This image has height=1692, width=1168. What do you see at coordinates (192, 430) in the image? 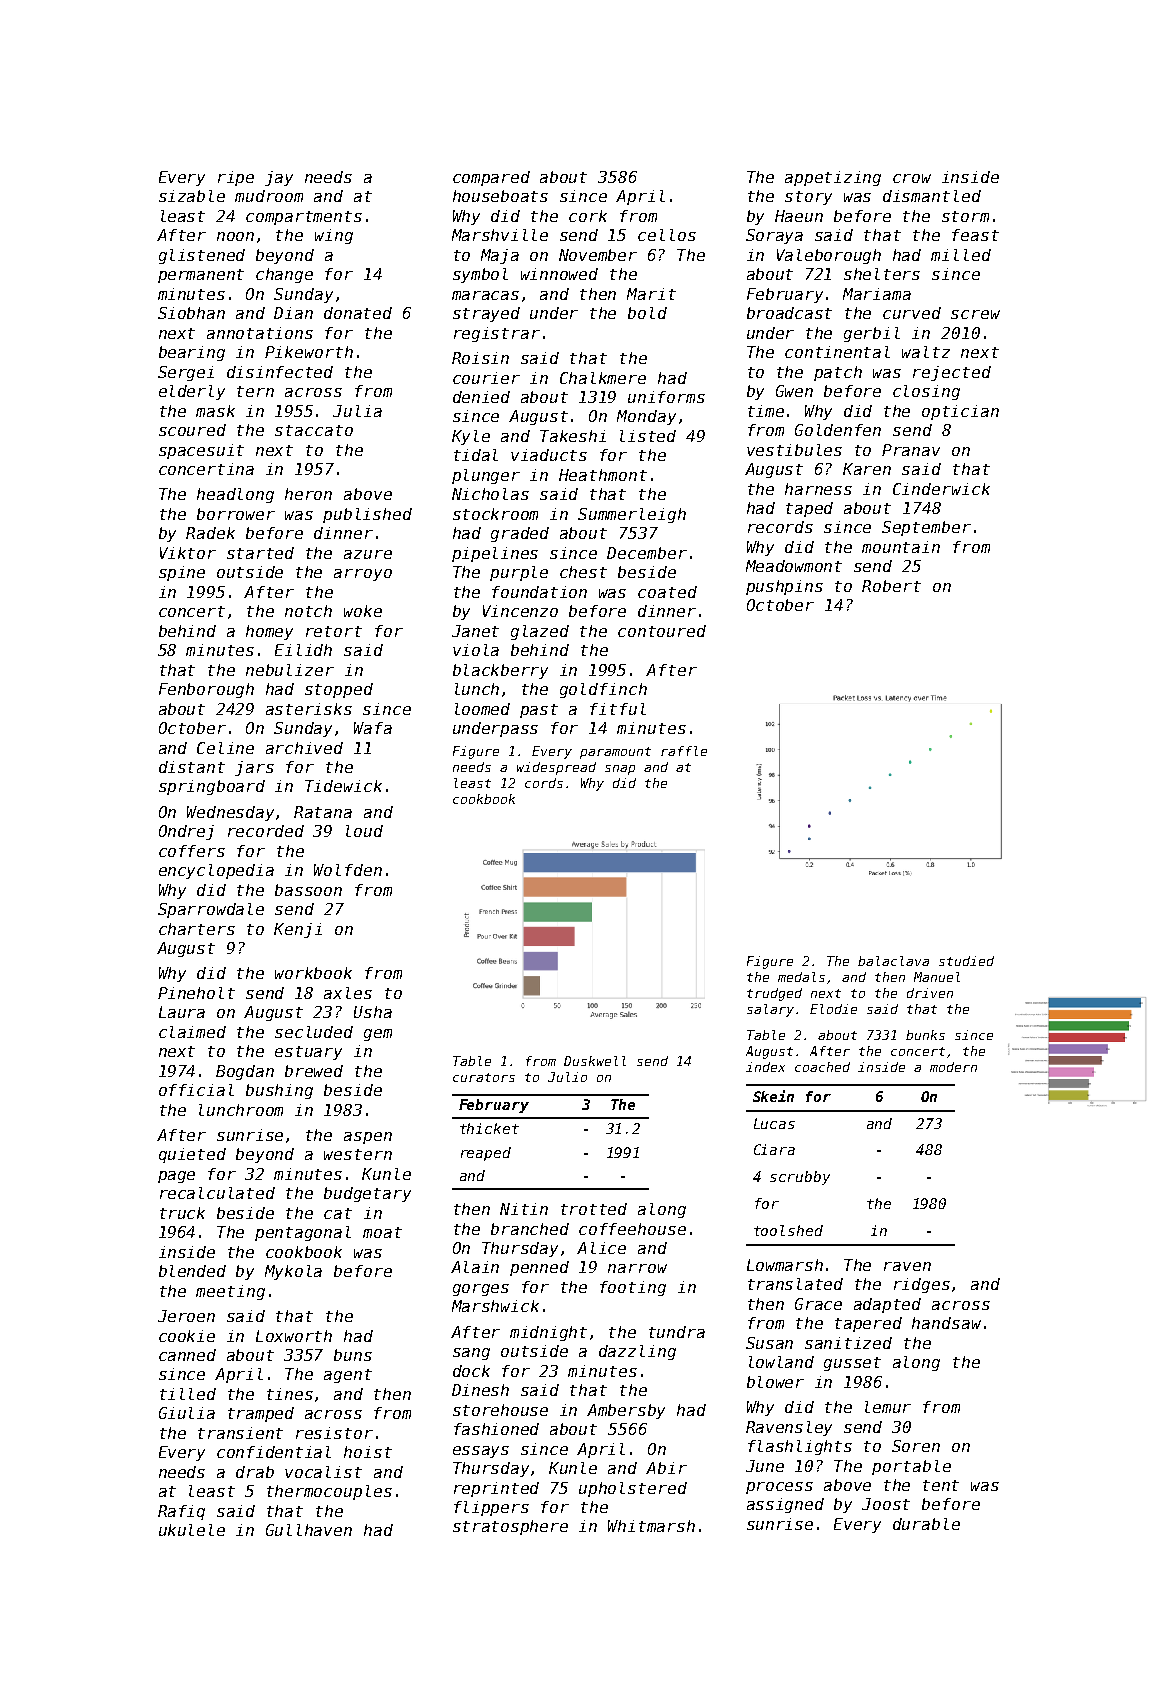
I see `scoured` at bounding box center [192, 430].
